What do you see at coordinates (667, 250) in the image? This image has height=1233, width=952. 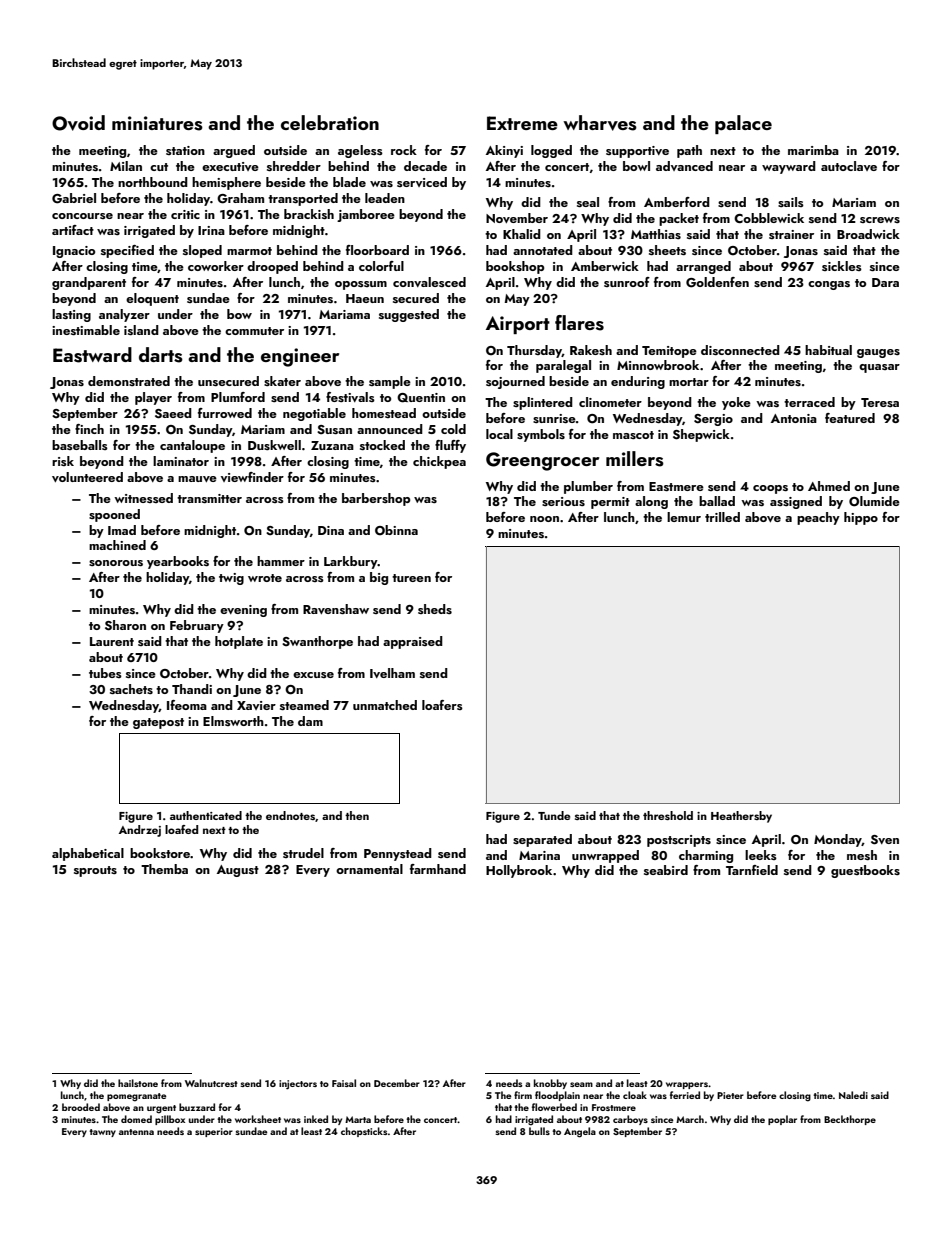 I see `sheets` at bounding box center [667, 250].
